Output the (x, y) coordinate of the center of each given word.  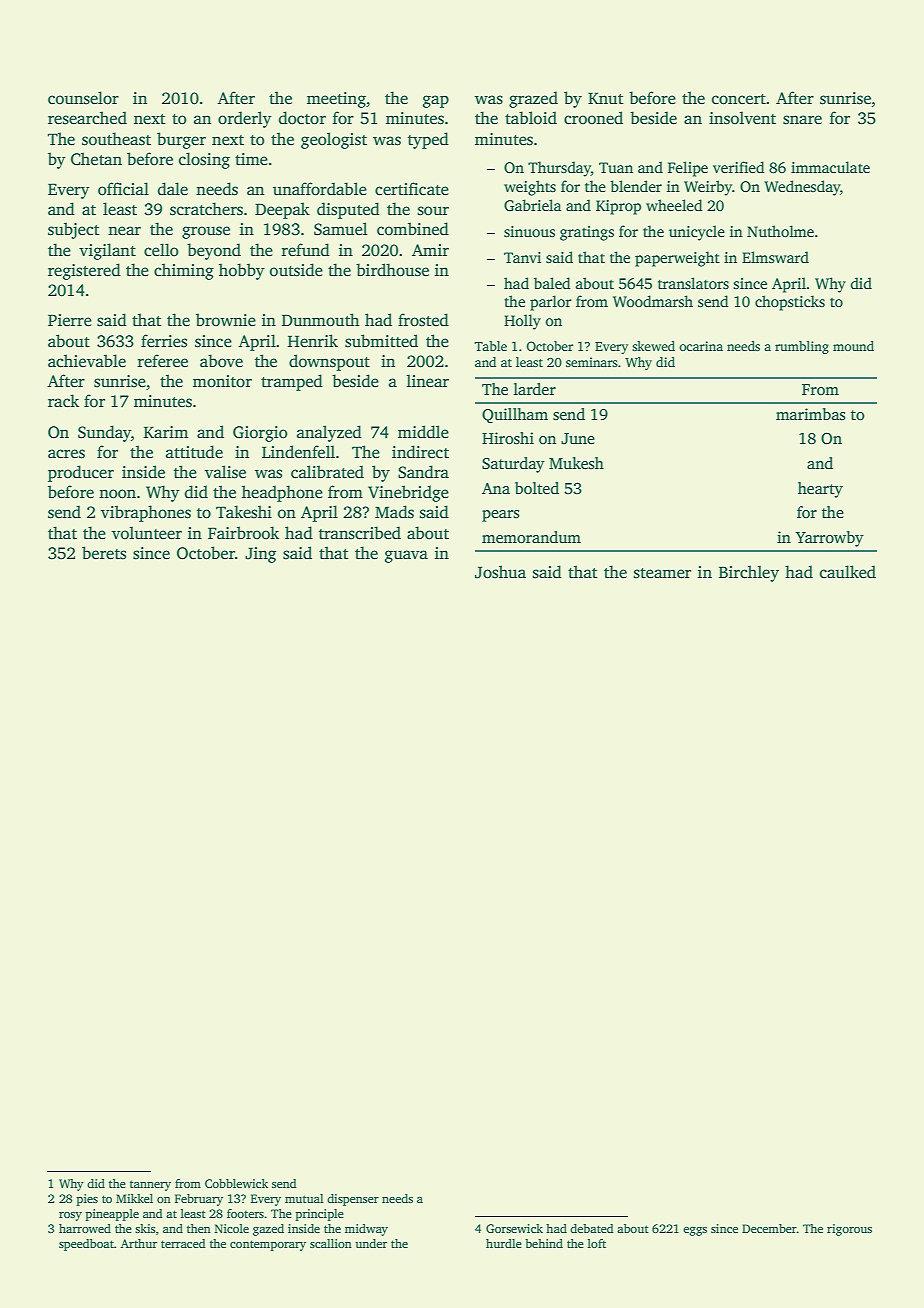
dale (173, 189)
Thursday (559, 169)
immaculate (830, 167)
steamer (662, 573)
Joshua (500, 572)
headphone (282, 493)
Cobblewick (236, 1183)
